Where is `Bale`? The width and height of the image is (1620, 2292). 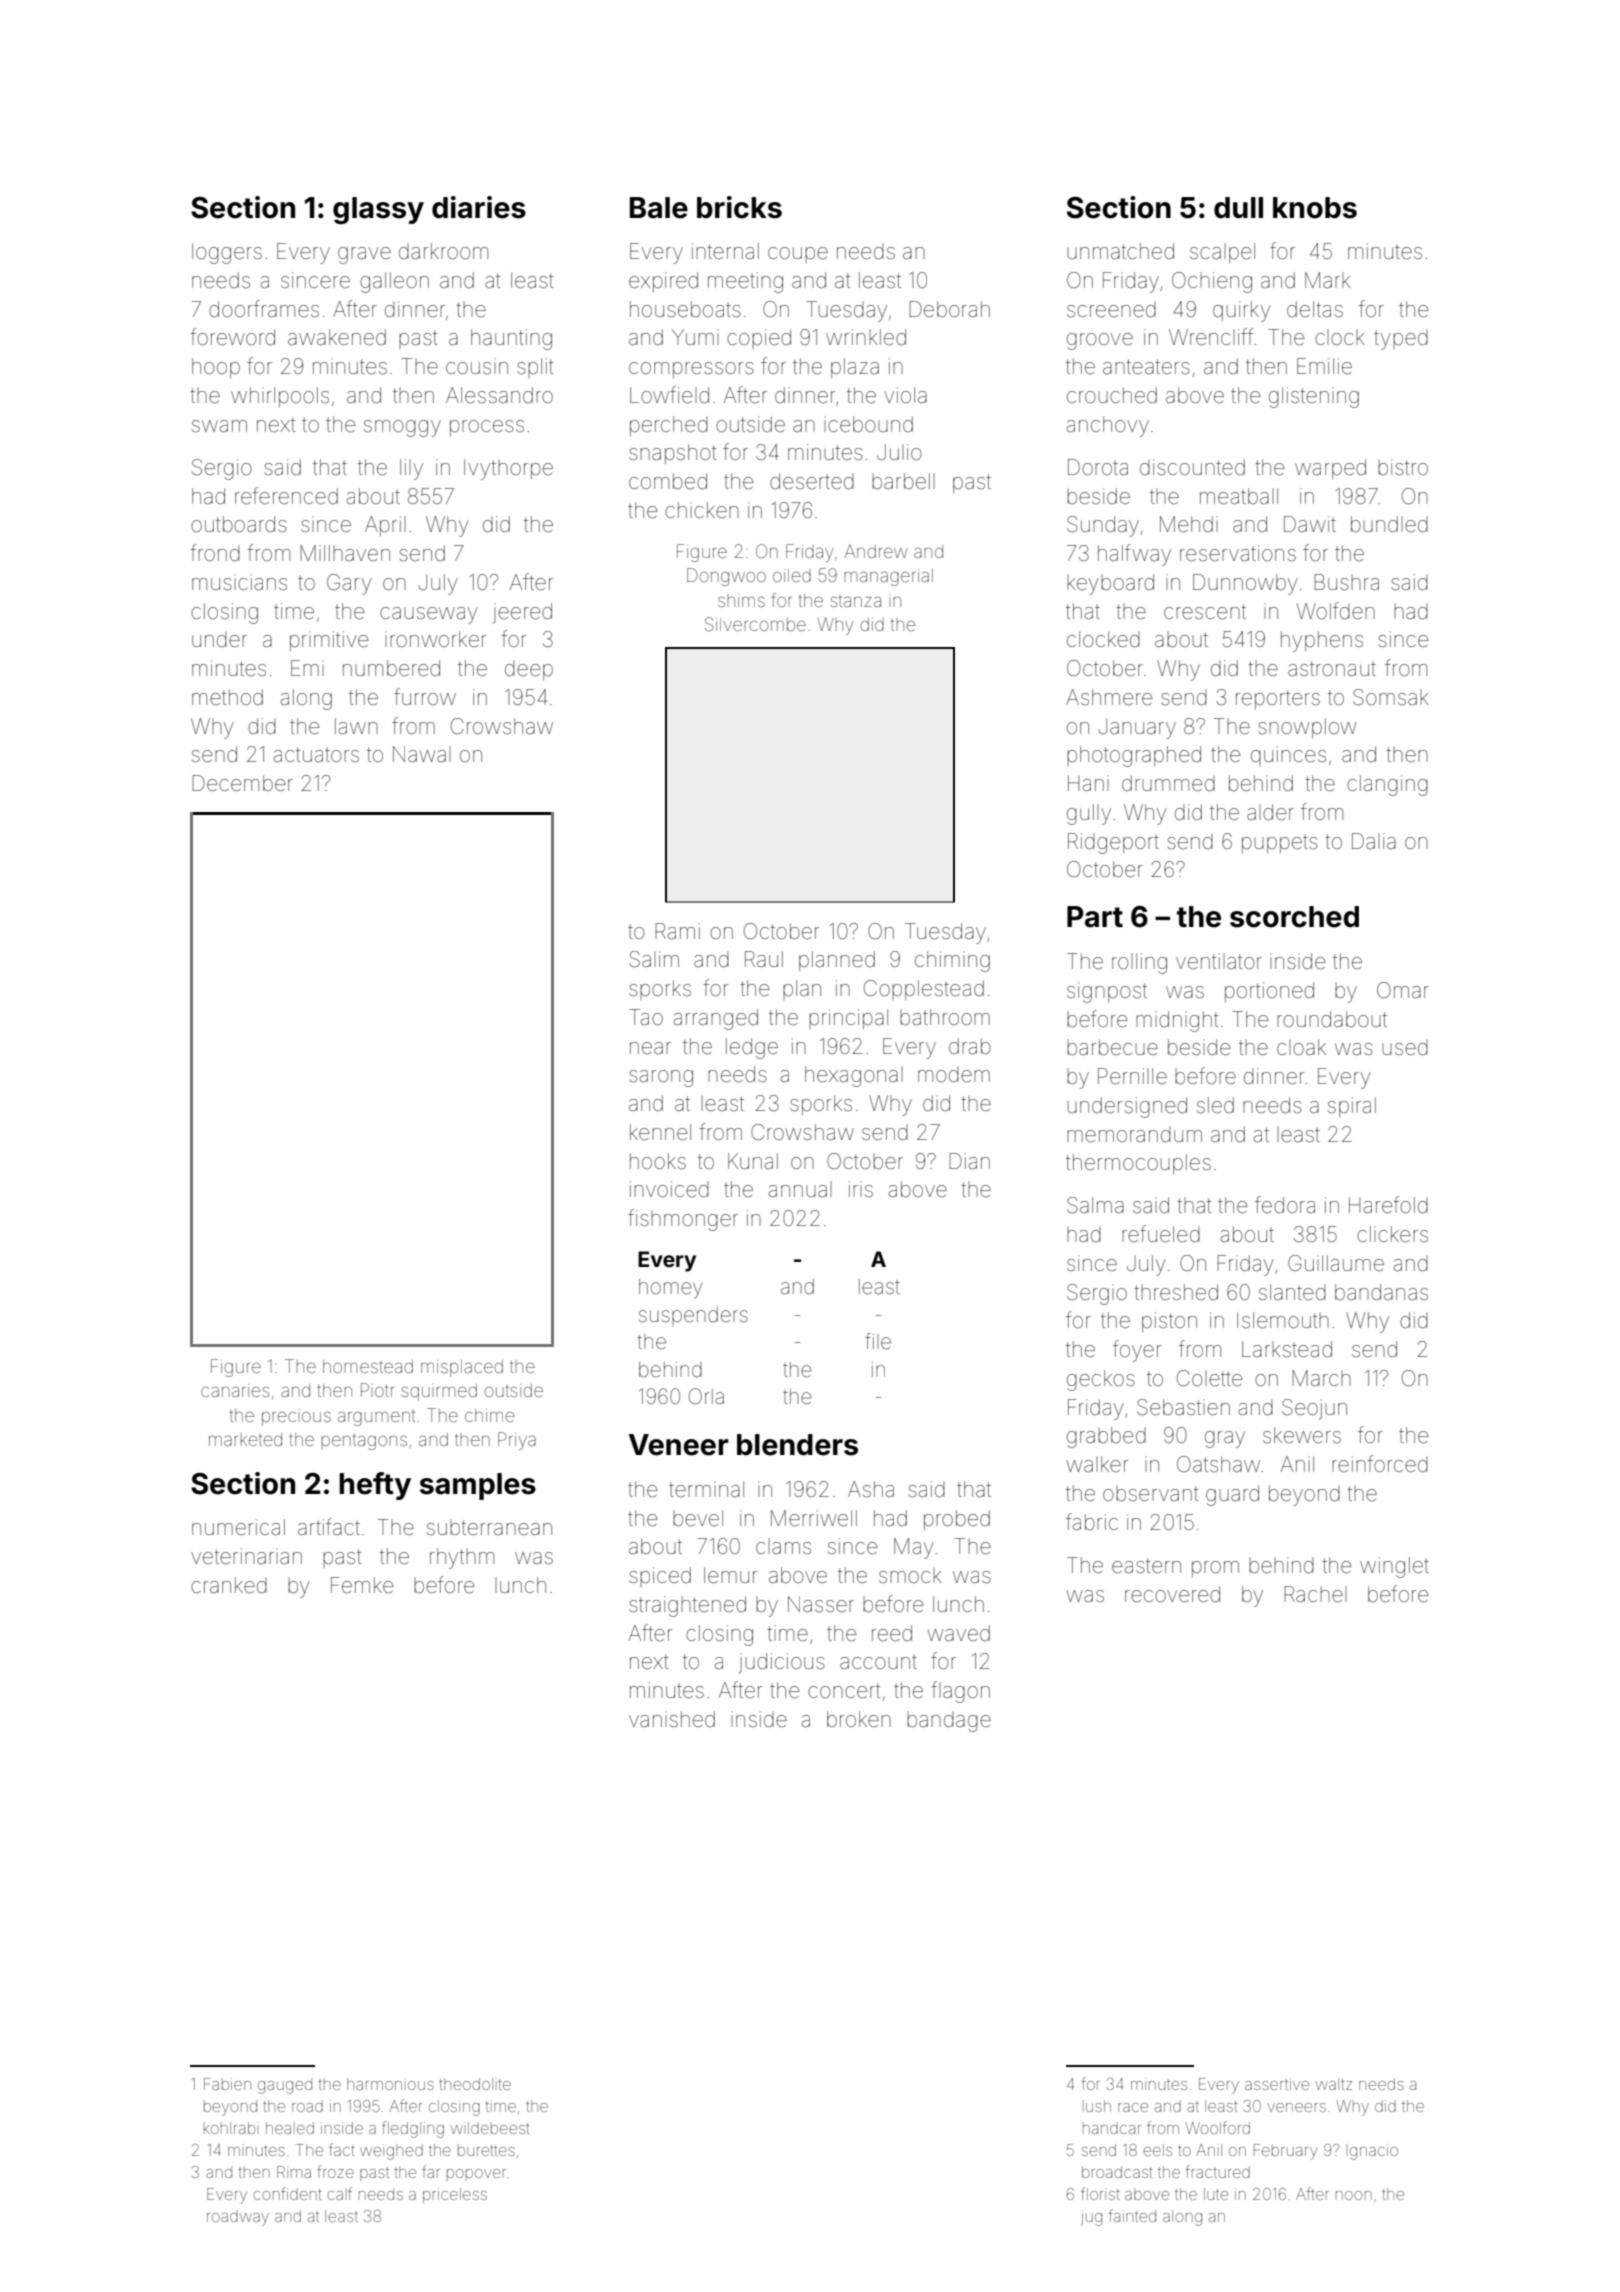 Bale is located at coordinates (659, 208).
